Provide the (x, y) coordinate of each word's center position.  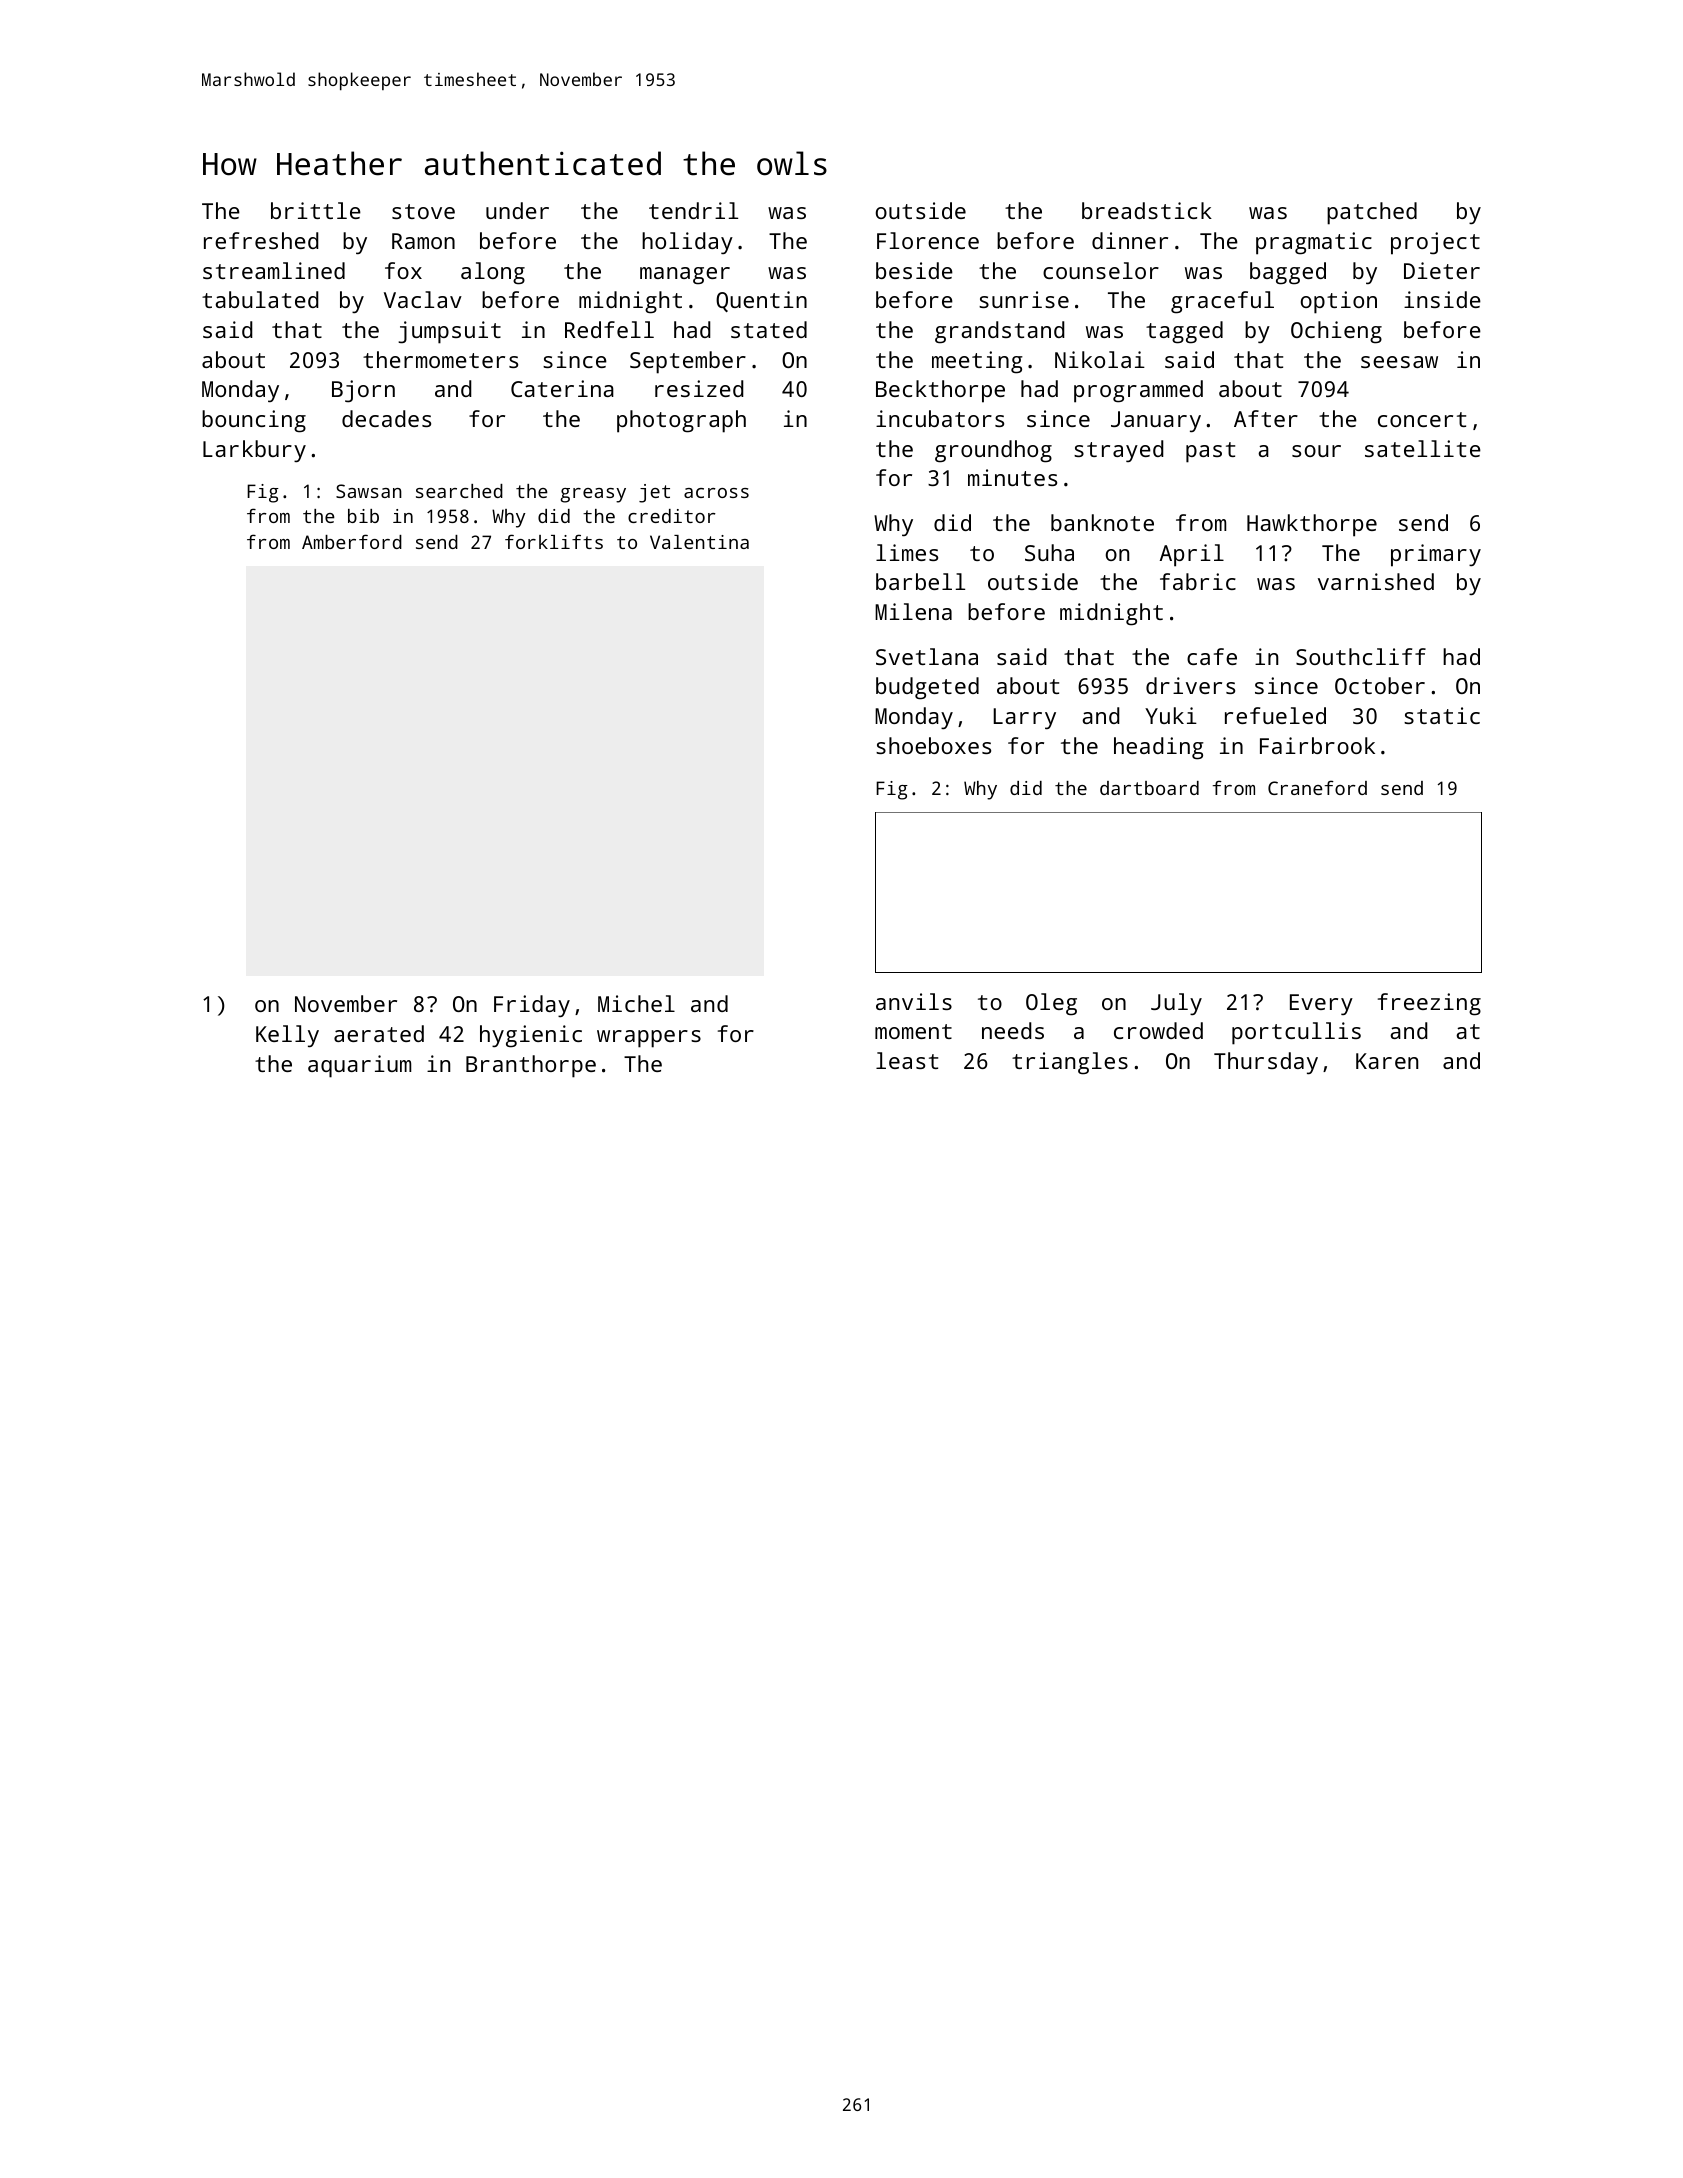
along (493, 273)
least (907, 1060)
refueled (1275, 715)
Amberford (352, 541)
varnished (1376, 581)
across (716, 493)
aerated (379, 1033)
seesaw (1399, 362)
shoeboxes (933, 745)
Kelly (287, 1036)
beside (914, 270)
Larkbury (254, 451)
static (1442, 715)
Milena (913, 611)
